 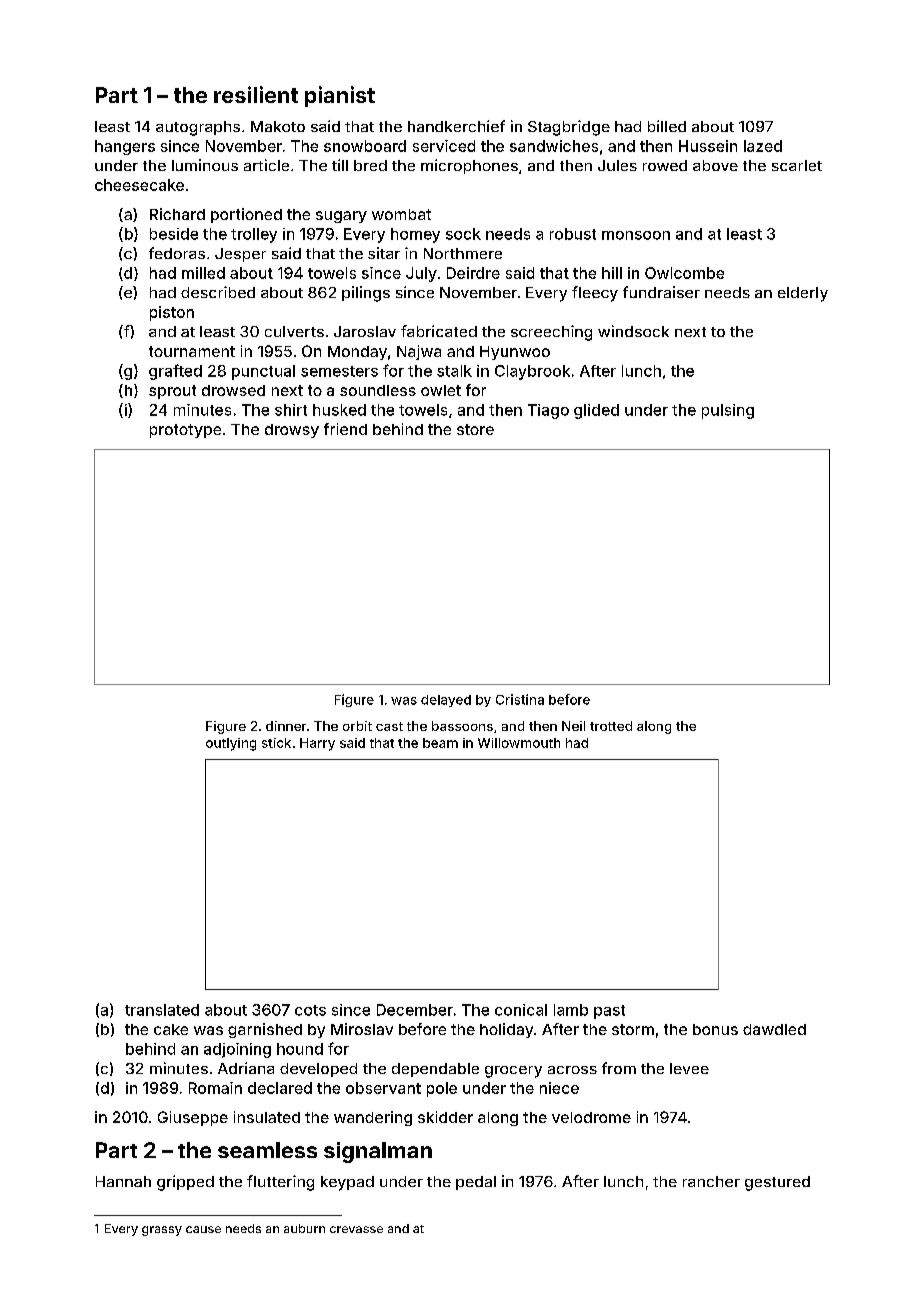 What do you see at coordinates (435, 1070) in the document?
I see `dependable` at bounding box center [435, 1070].
